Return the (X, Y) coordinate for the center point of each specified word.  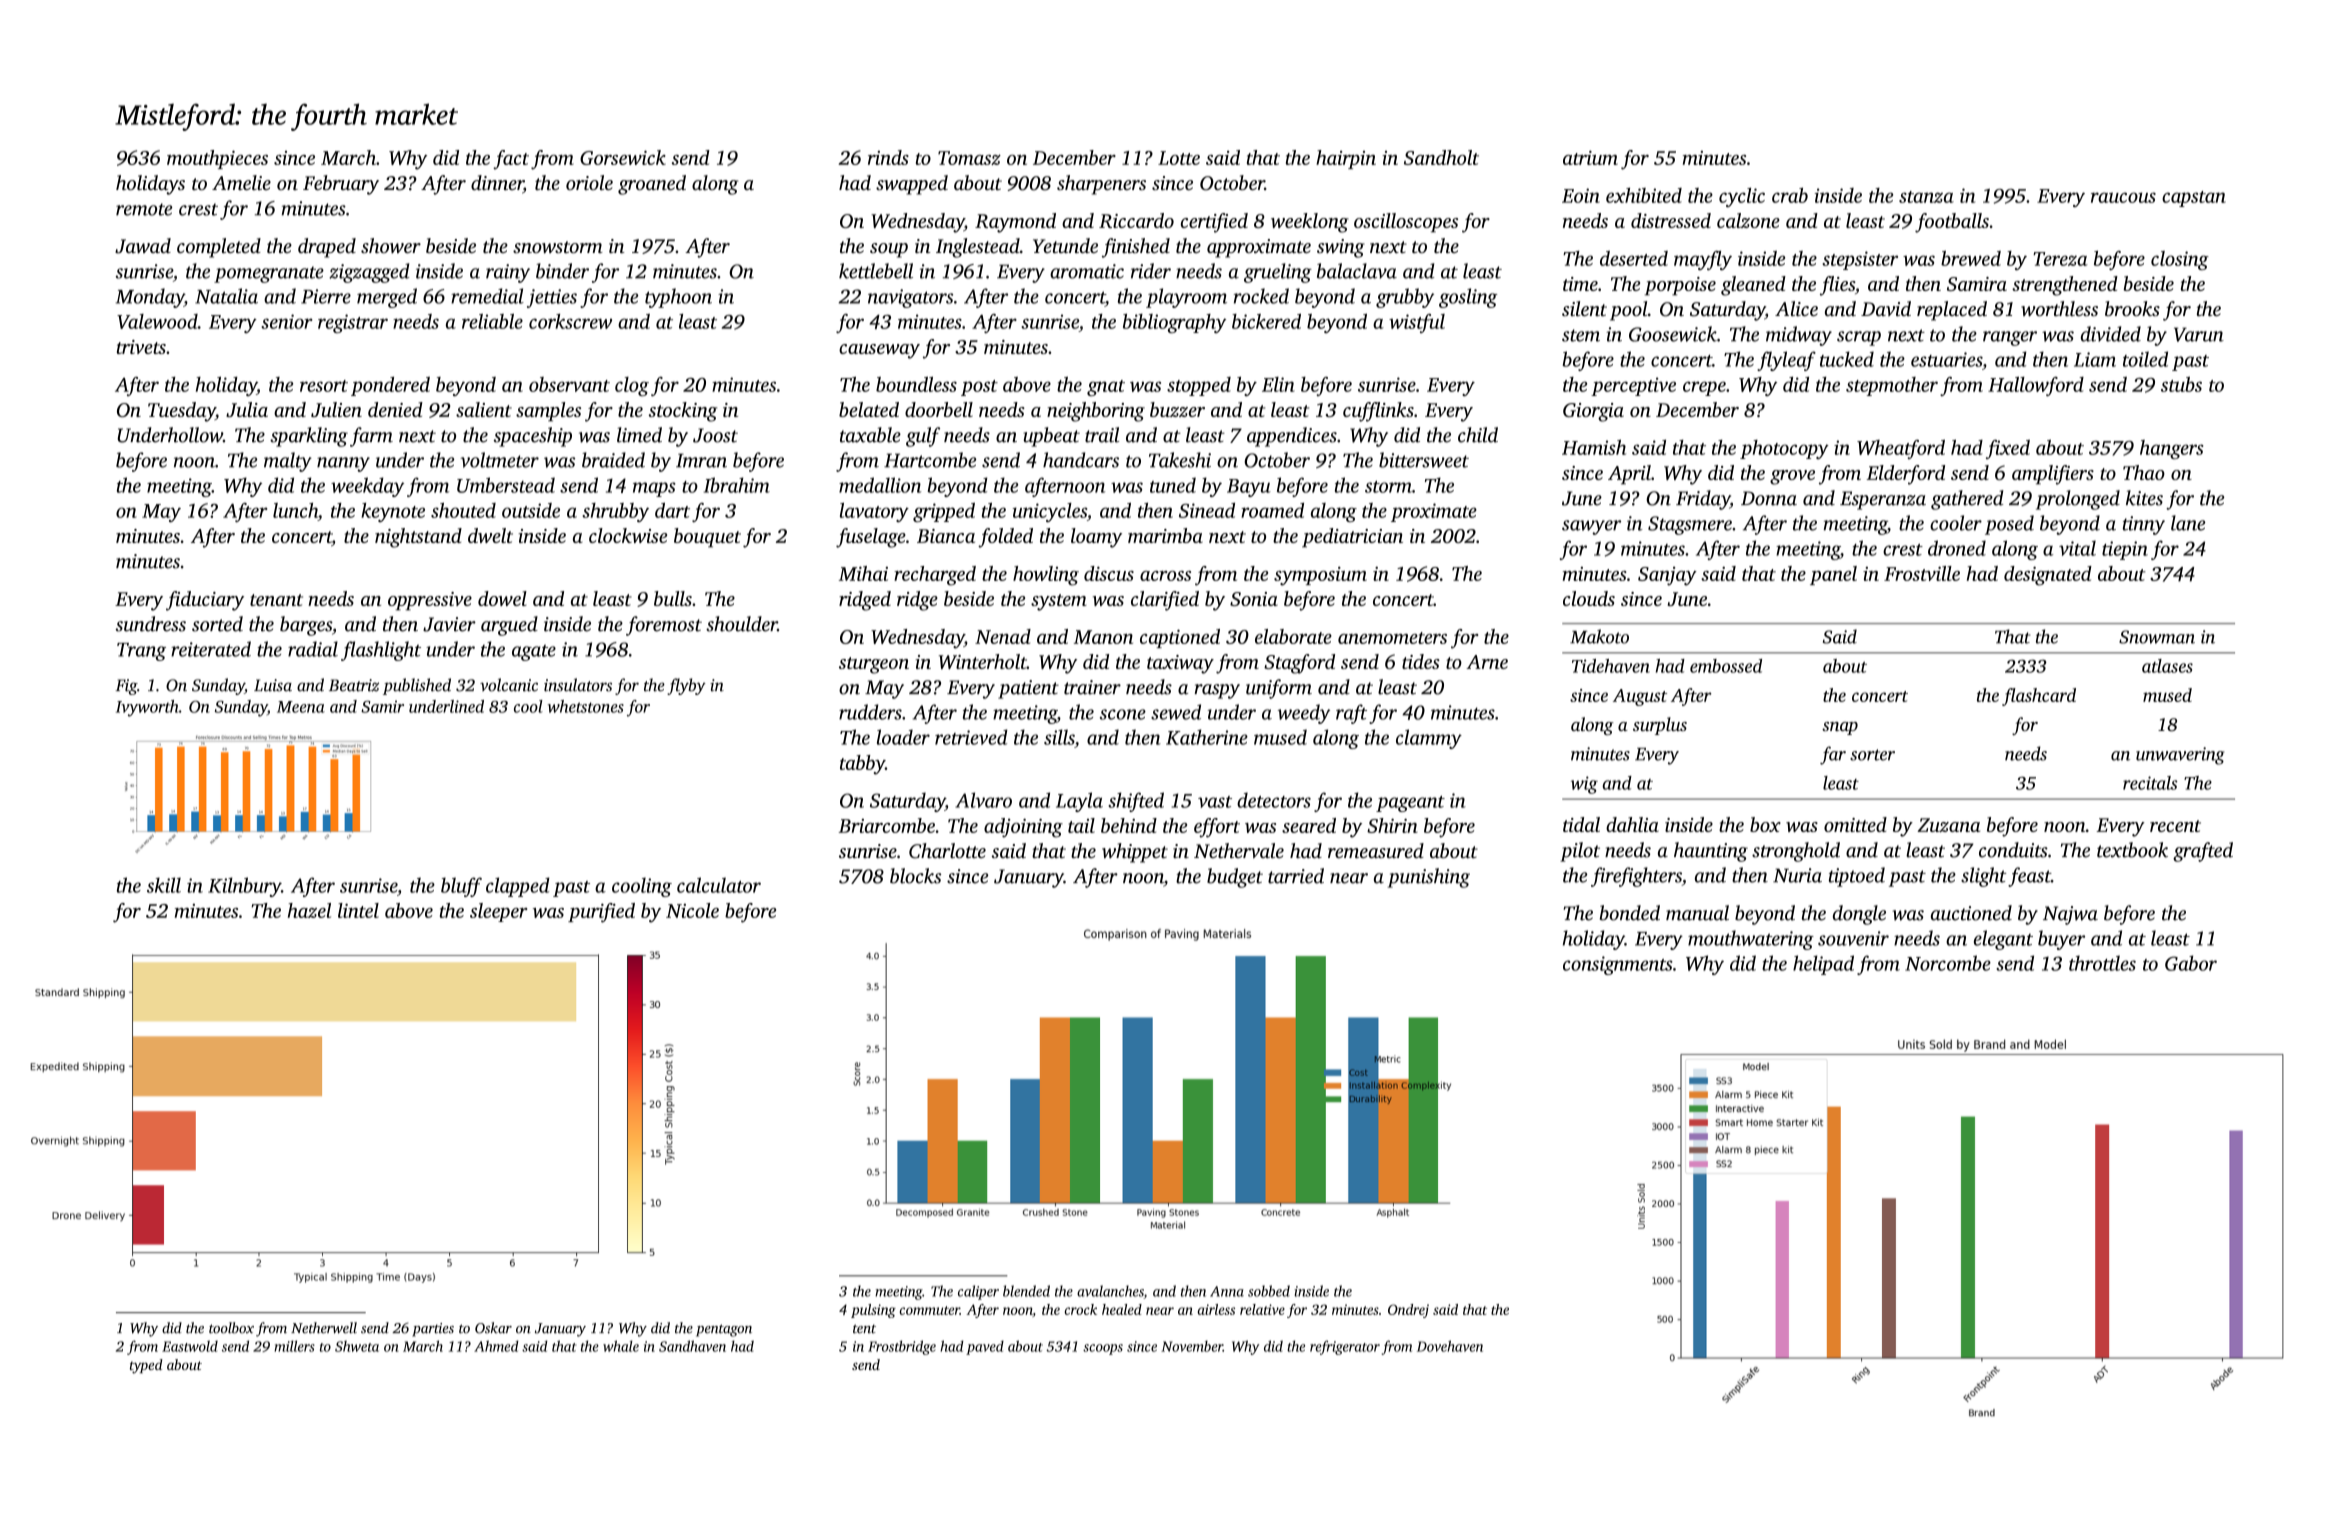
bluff (461, 887)
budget (1235, 878)
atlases (2167, 666)
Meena (301, 707)
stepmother (1892, 386)
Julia (247, 409)
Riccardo (1136, 220)
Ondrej (1408, 1311)
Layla (1079, 802)
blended (1026, 1291)
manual (1697, 913)
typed (146, 1366)
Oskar (493, 1328)
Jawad (143, 246)
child (1478, 435)
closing (2180, 260)
